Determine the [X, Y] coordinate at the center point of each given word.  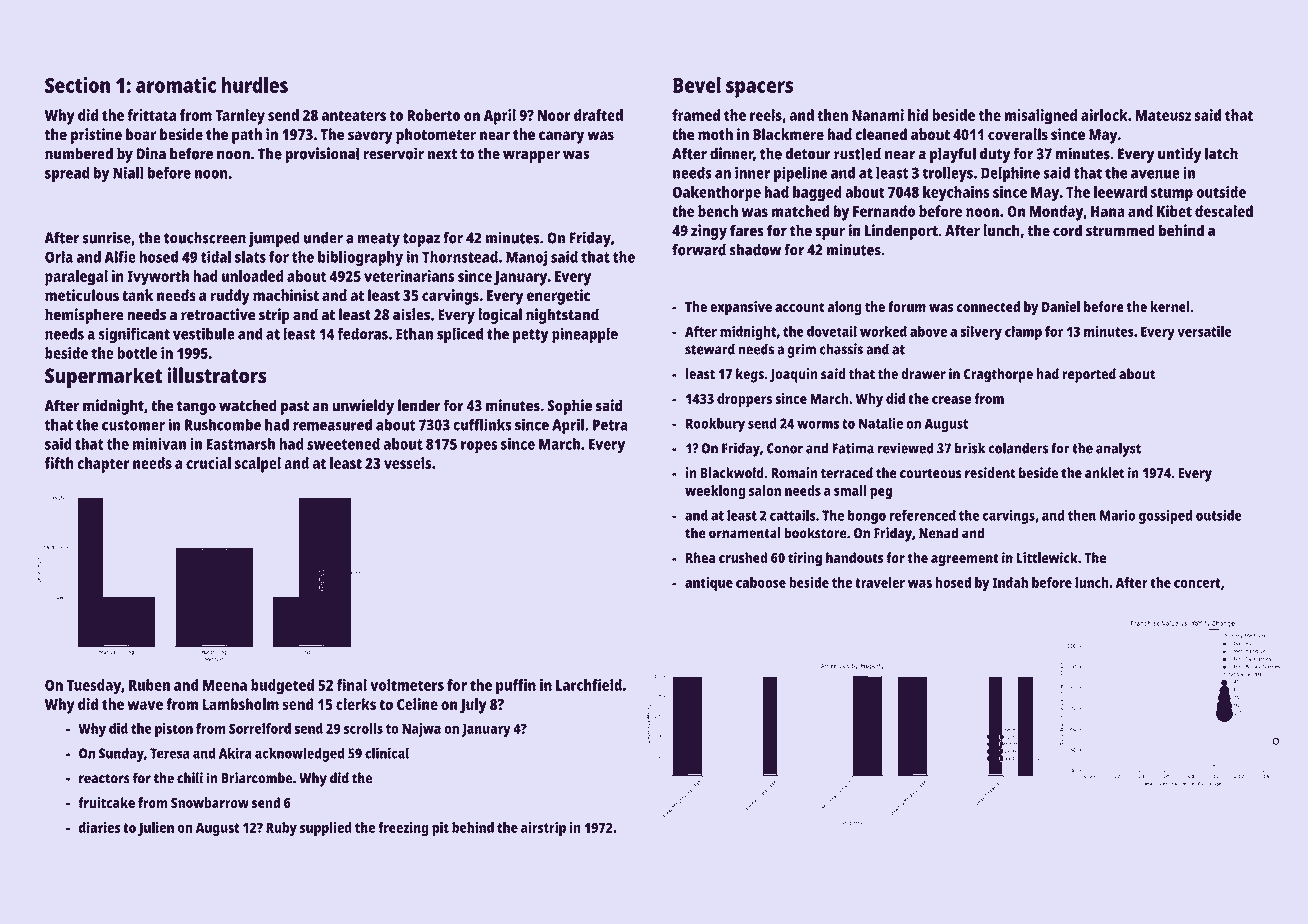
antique [709, 584]
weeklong [715, 492]
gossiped [1166, 517]
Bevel [697, 85]
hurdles [255, 85]
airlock [1104, 115]
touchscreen [205, 237]
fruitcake [106, 802]
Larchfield [589, 685]
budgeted [282, 687]
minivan [159, 444]
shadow [755, 249]
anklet [1105, 473]
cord [1067, 230]
